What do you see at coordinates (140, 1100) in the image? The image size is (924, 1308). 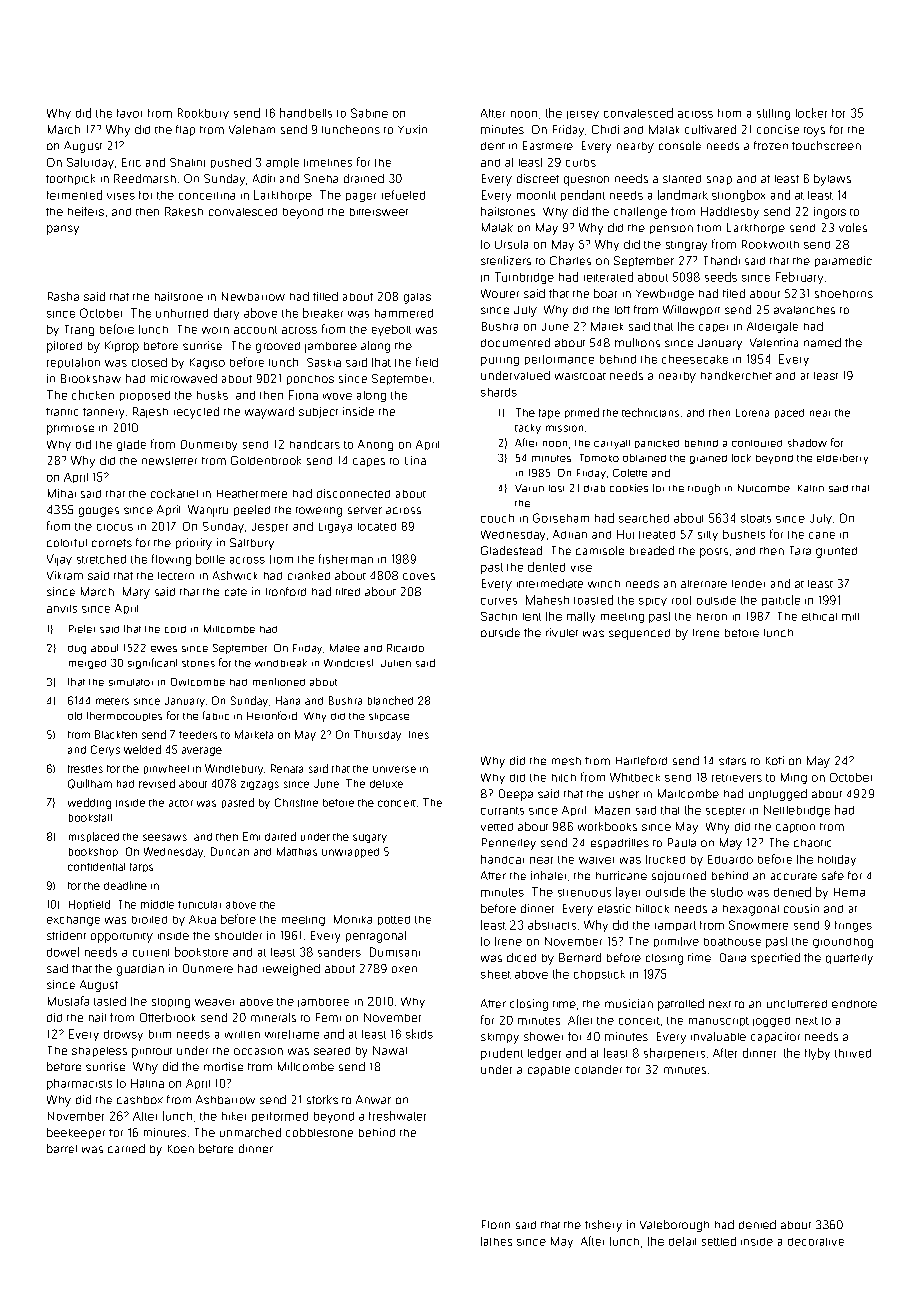 I see `cashbox` at bounding box center [140, 1100].
